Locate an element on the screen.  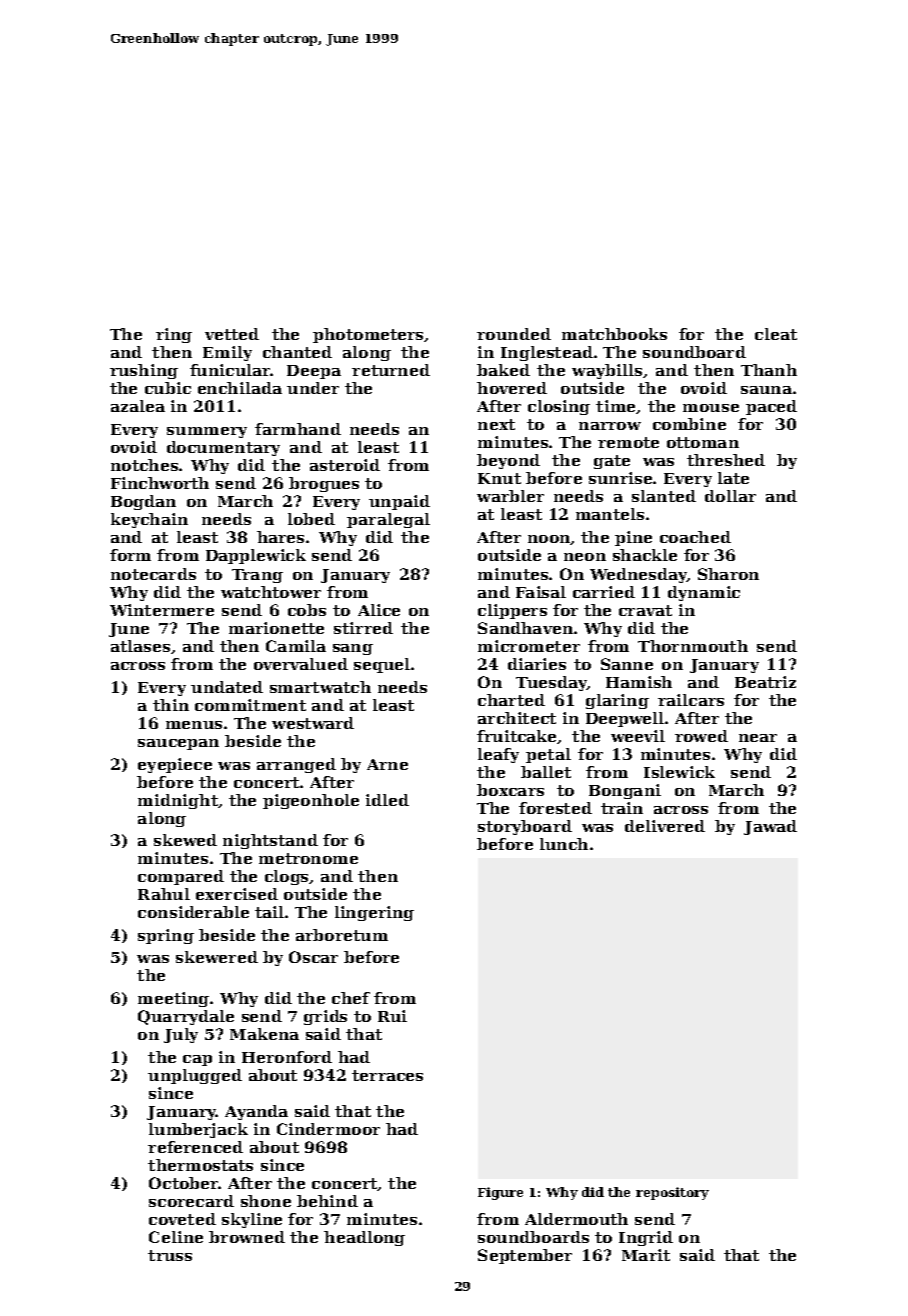
Sharon is located at coordinates (728, 574).
